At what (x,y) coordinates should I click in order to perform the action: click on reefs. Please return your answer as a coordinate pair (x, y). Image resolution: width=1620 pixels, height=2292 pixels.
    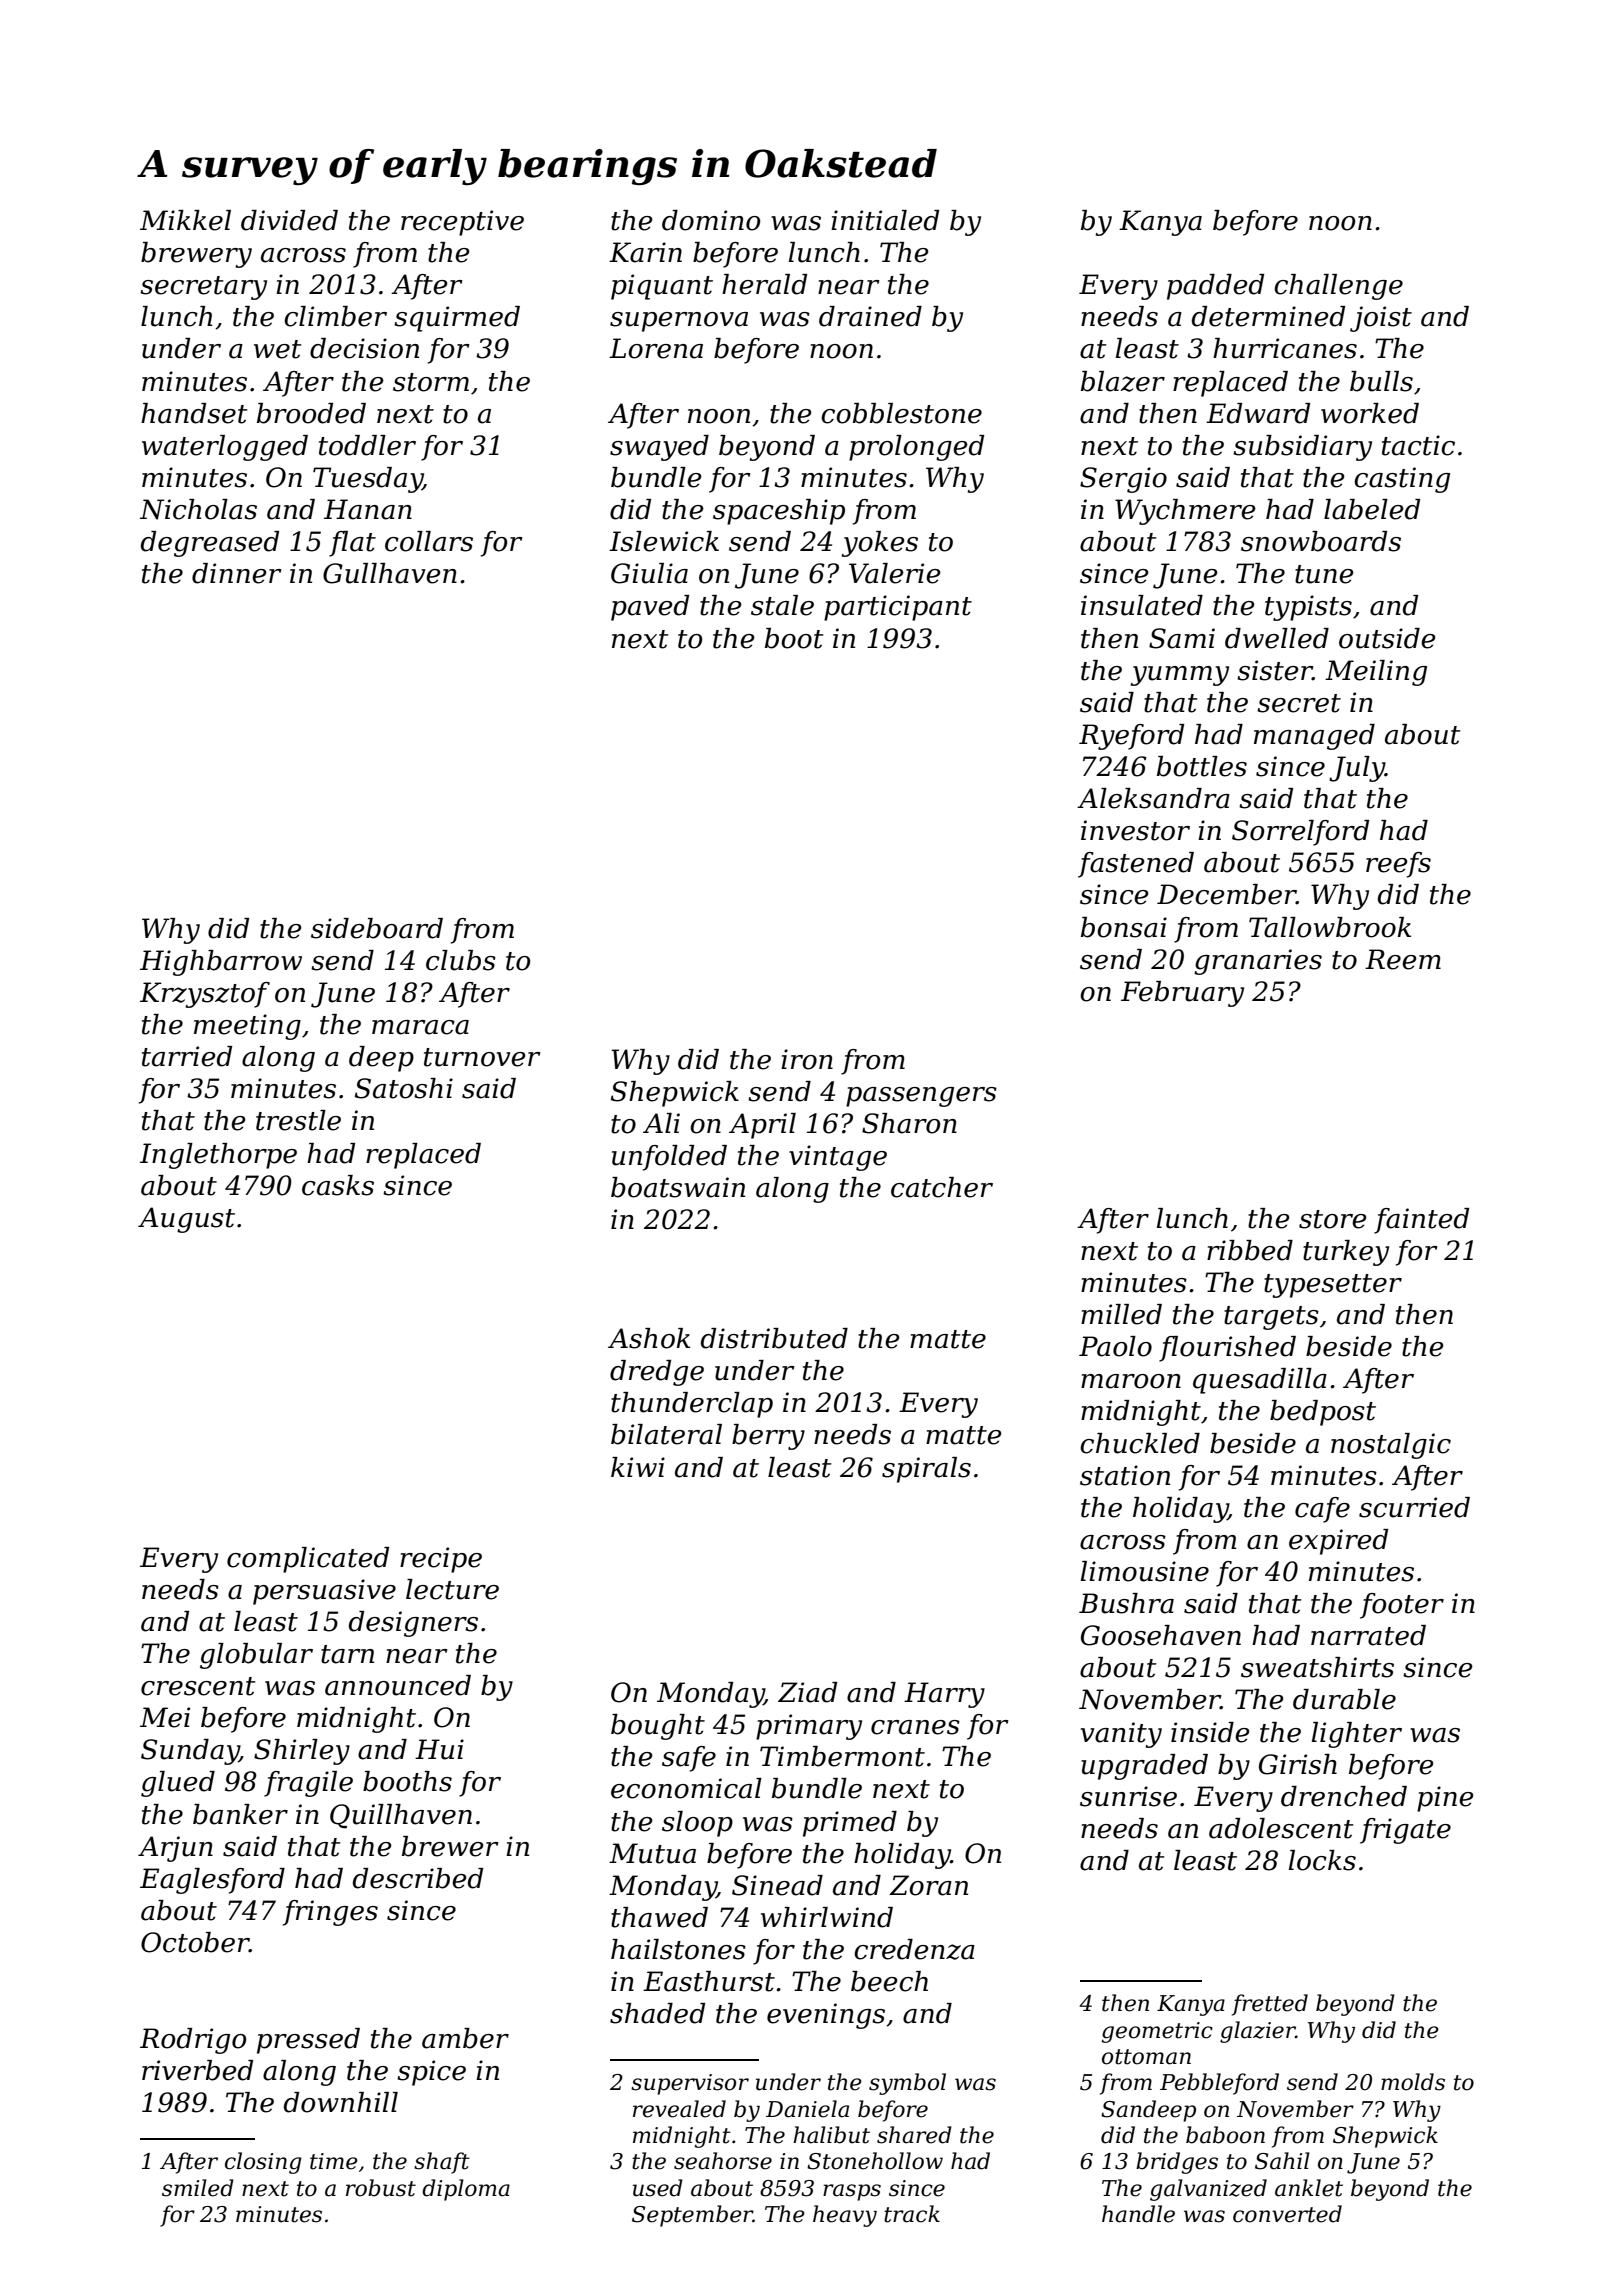
    Looking at the image, I should click on (1398, 865).
